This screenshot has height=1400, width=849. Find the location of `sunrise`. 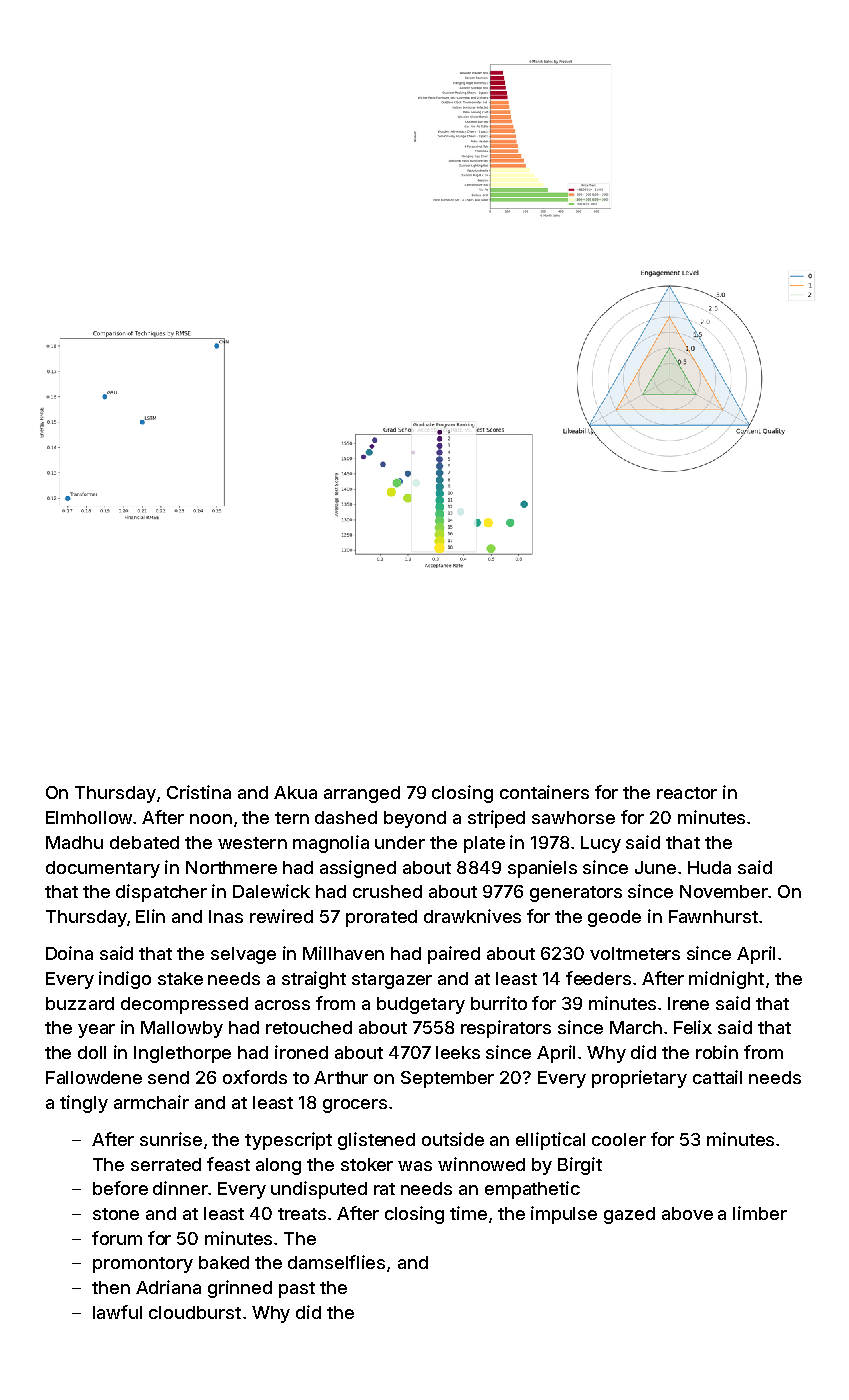

sunrise is located at coordinates (171, 1139).
